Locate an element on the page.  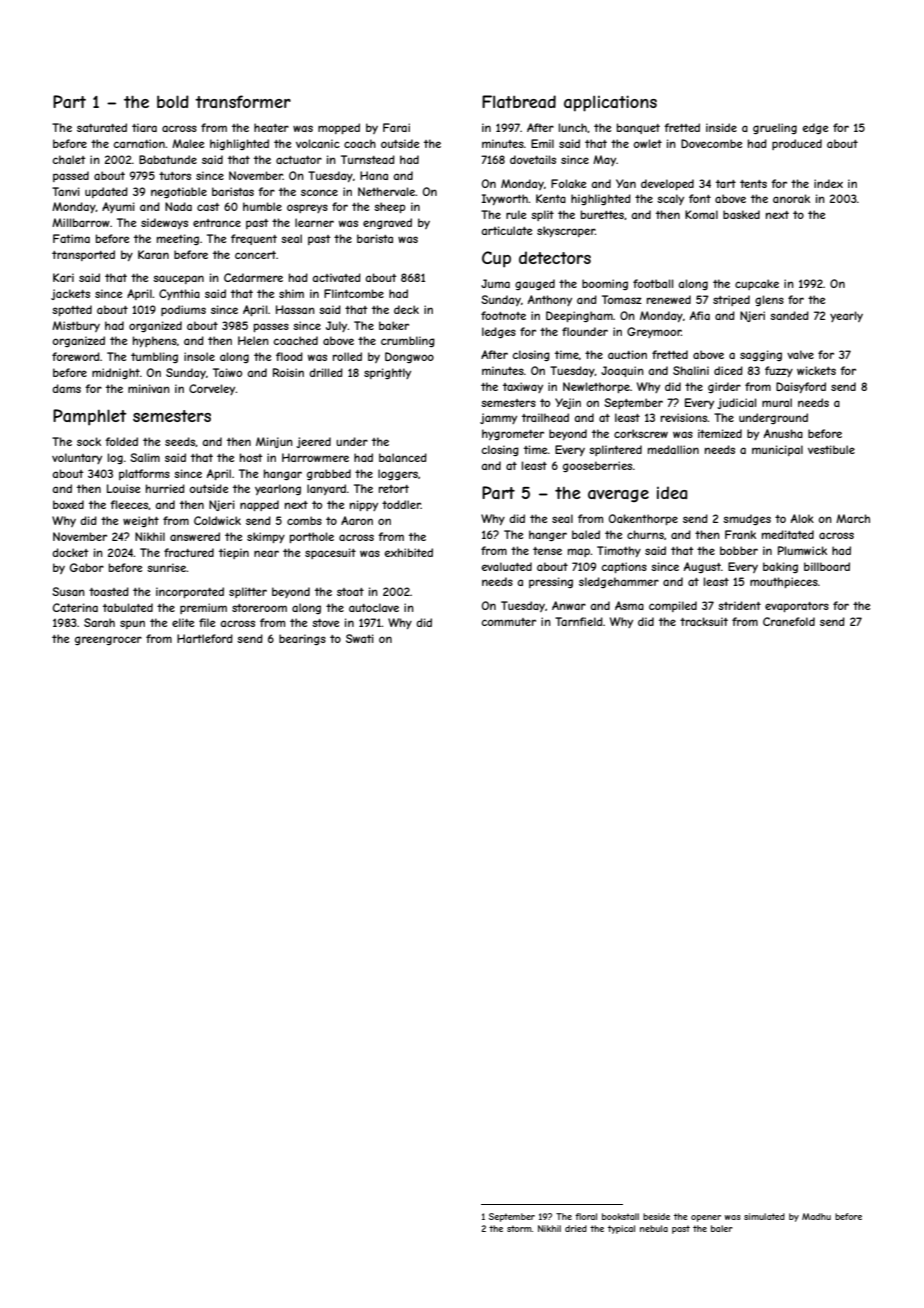
bold is located at coordinates (173, 101).
